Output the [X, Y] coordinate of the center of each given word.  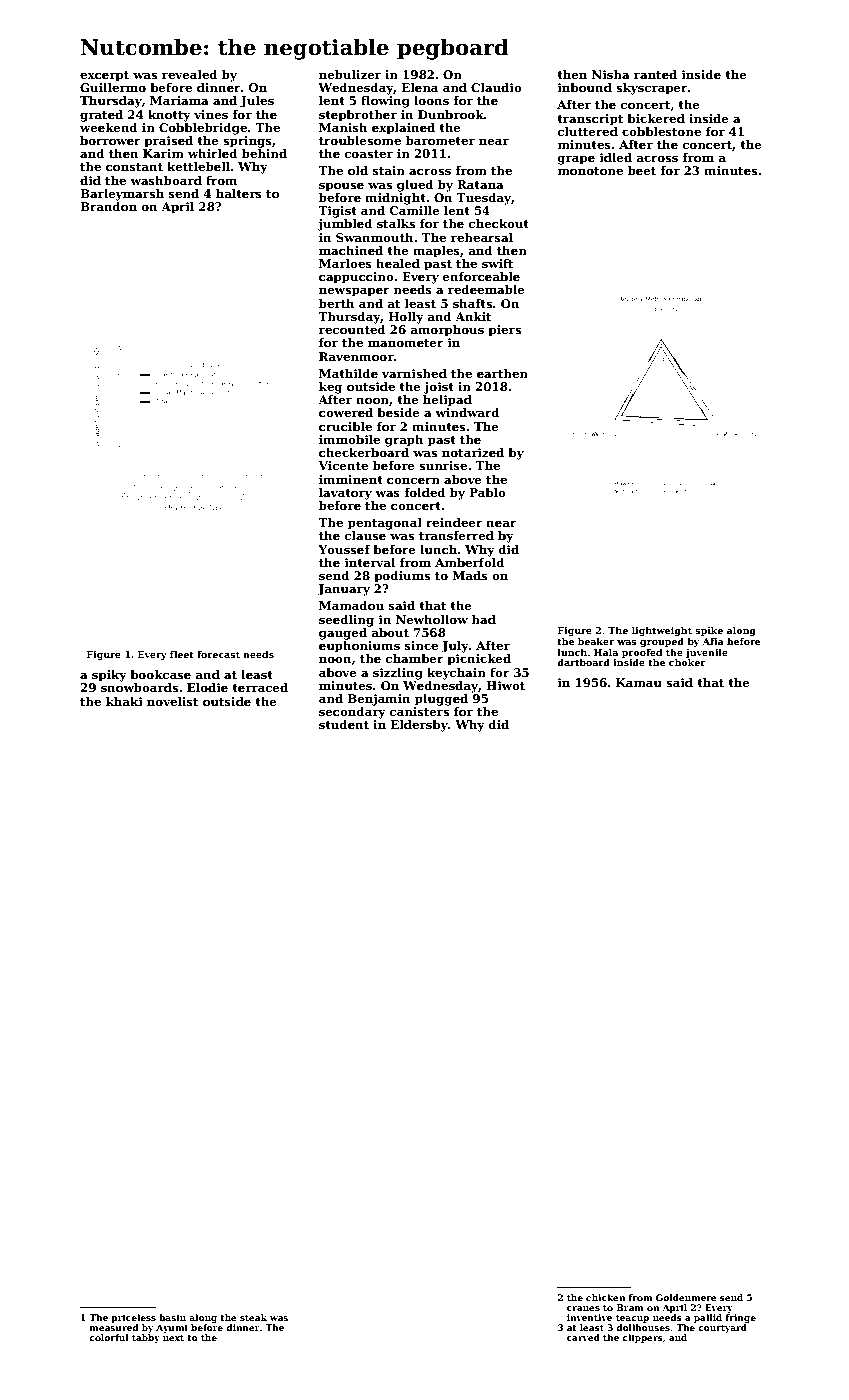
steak [253, 1317]
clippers [642, 1338]
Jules [257, 102]
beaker [596, 641]
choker [687, 662]
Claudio [496, 87]
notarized [473, 452]
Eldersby [419, 726]
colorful [109, 1337]
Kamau [639, 682]
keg [330, 388]
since [421, 645]
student [344, 724]
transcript [590, 120]
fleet [182, 654]
